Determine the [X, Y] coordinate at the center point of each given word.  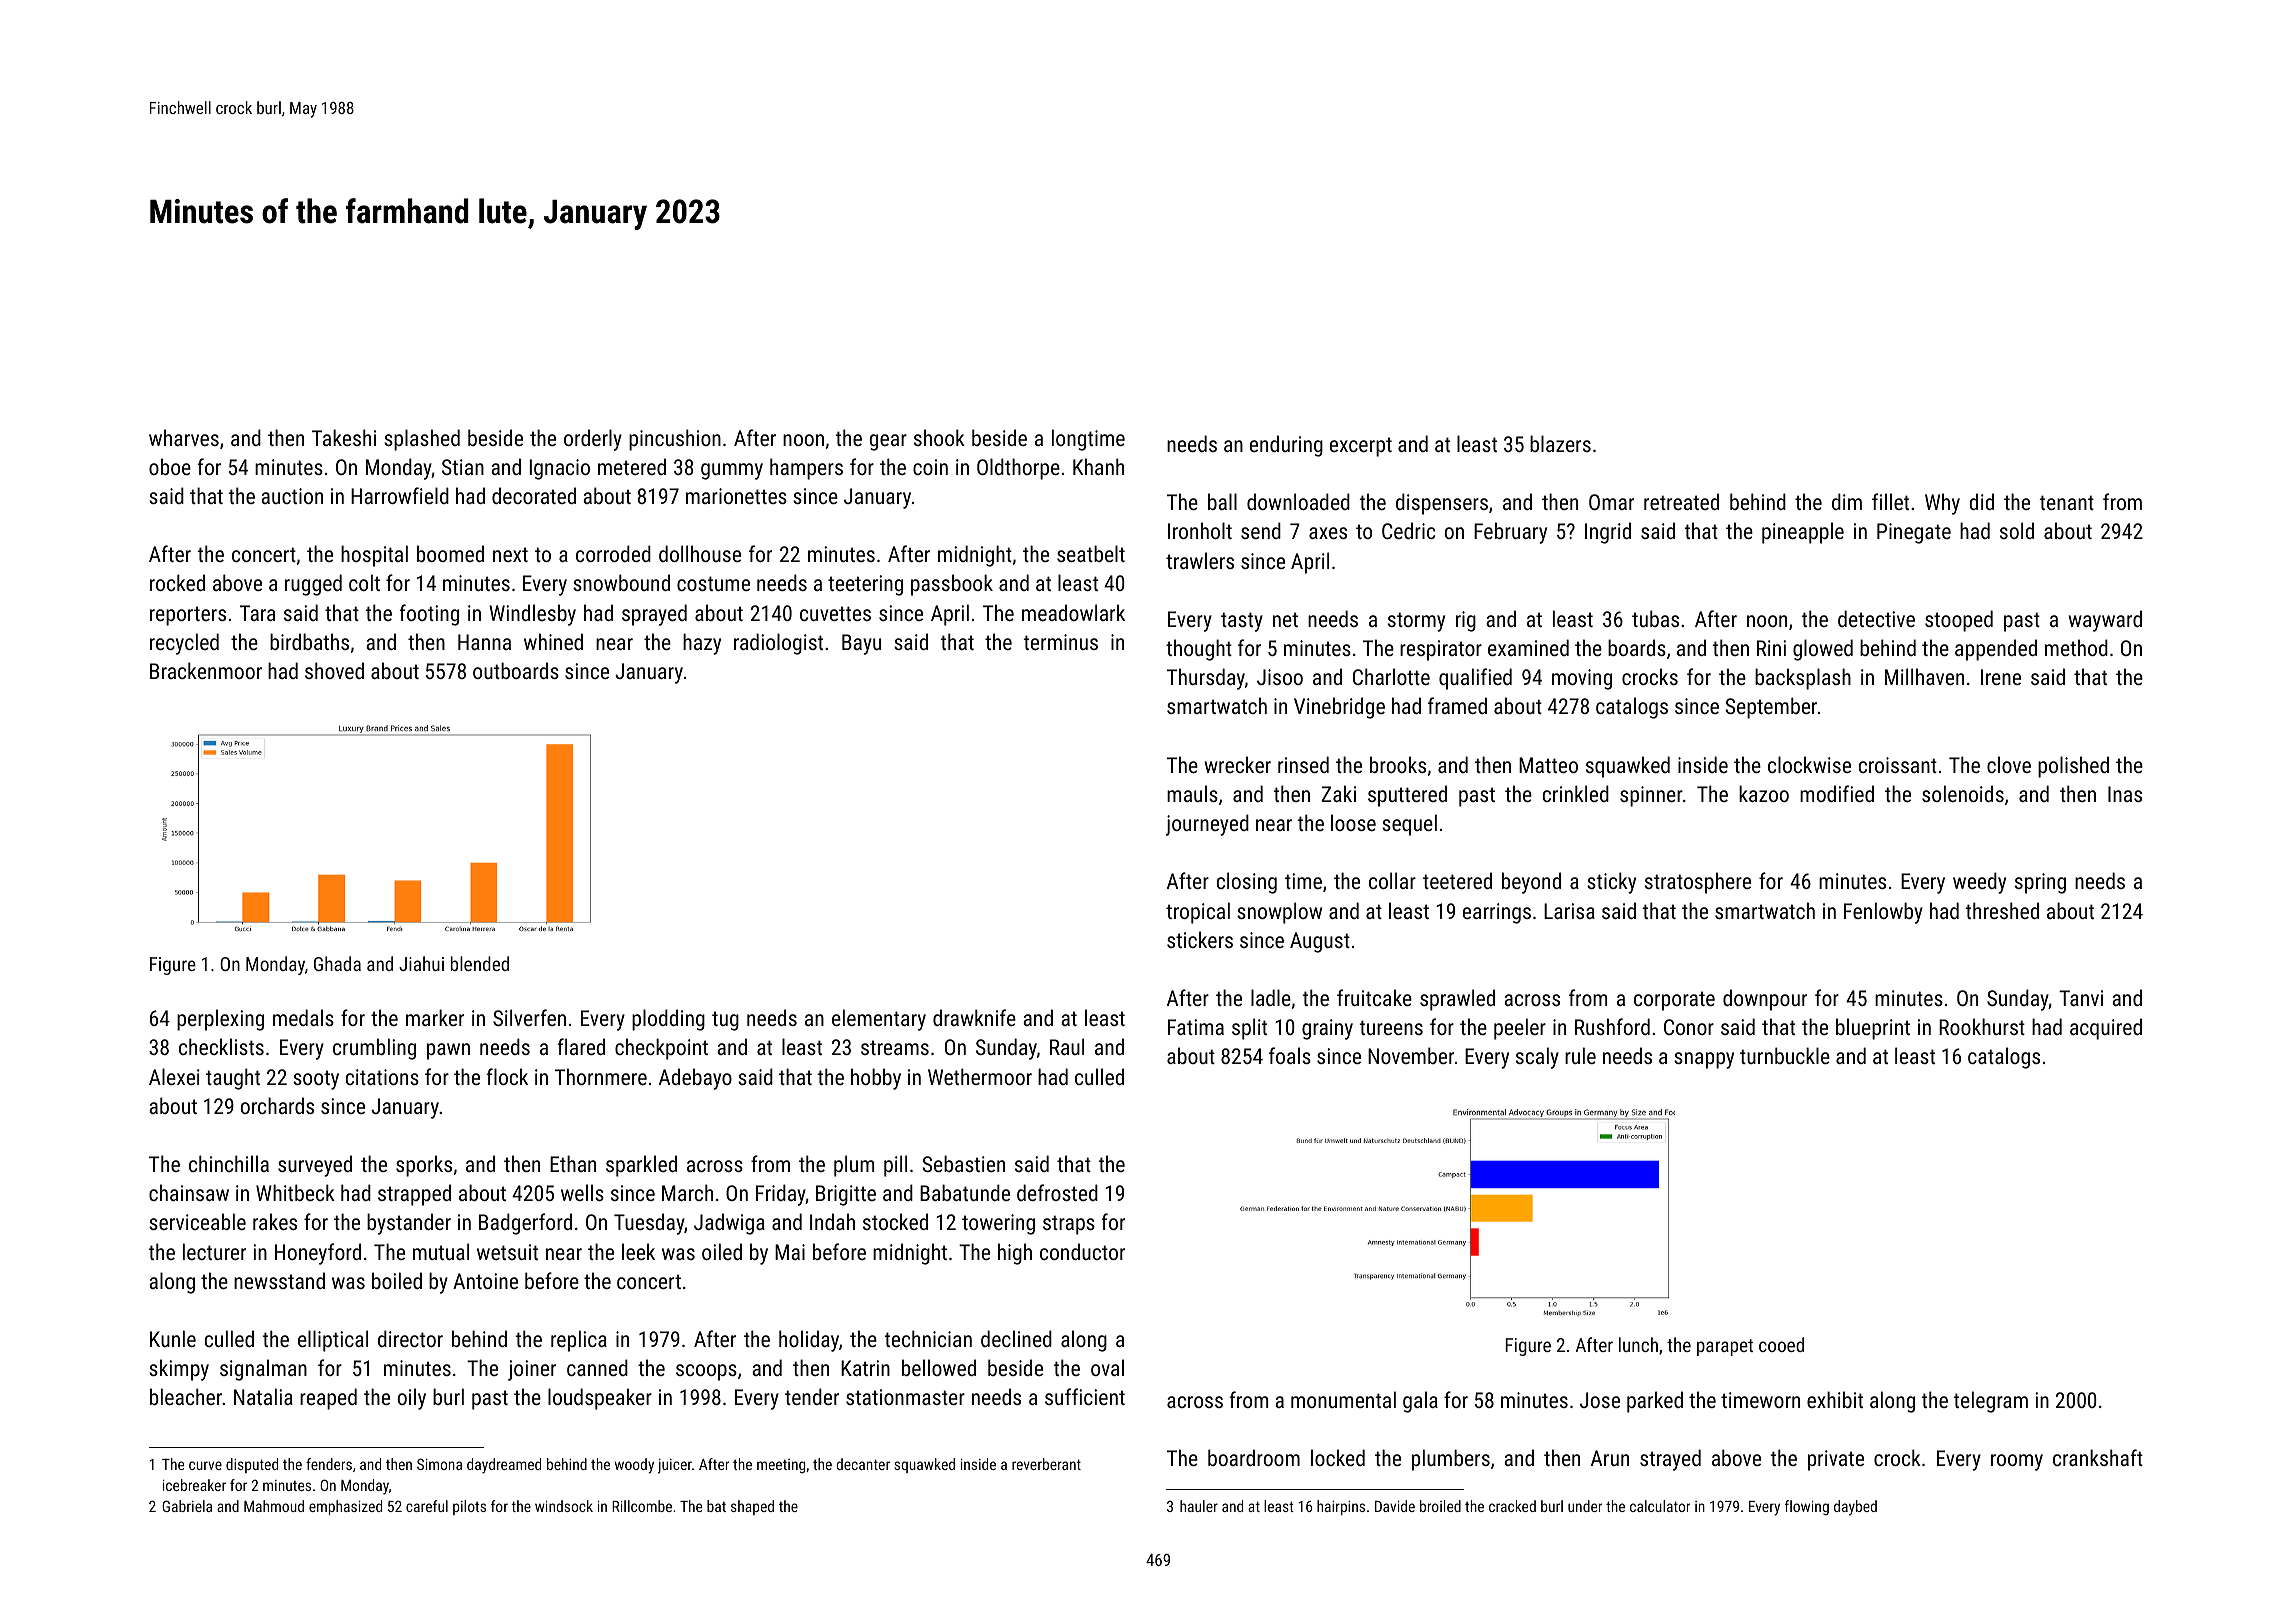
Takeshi [344, 437]
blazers [1560, 443]
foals [1290, 1055]
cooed [1781, 1344]
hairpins [1341, 1507]
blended [480, 963]
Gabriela [187, 1506]
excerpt [1361, 447]
